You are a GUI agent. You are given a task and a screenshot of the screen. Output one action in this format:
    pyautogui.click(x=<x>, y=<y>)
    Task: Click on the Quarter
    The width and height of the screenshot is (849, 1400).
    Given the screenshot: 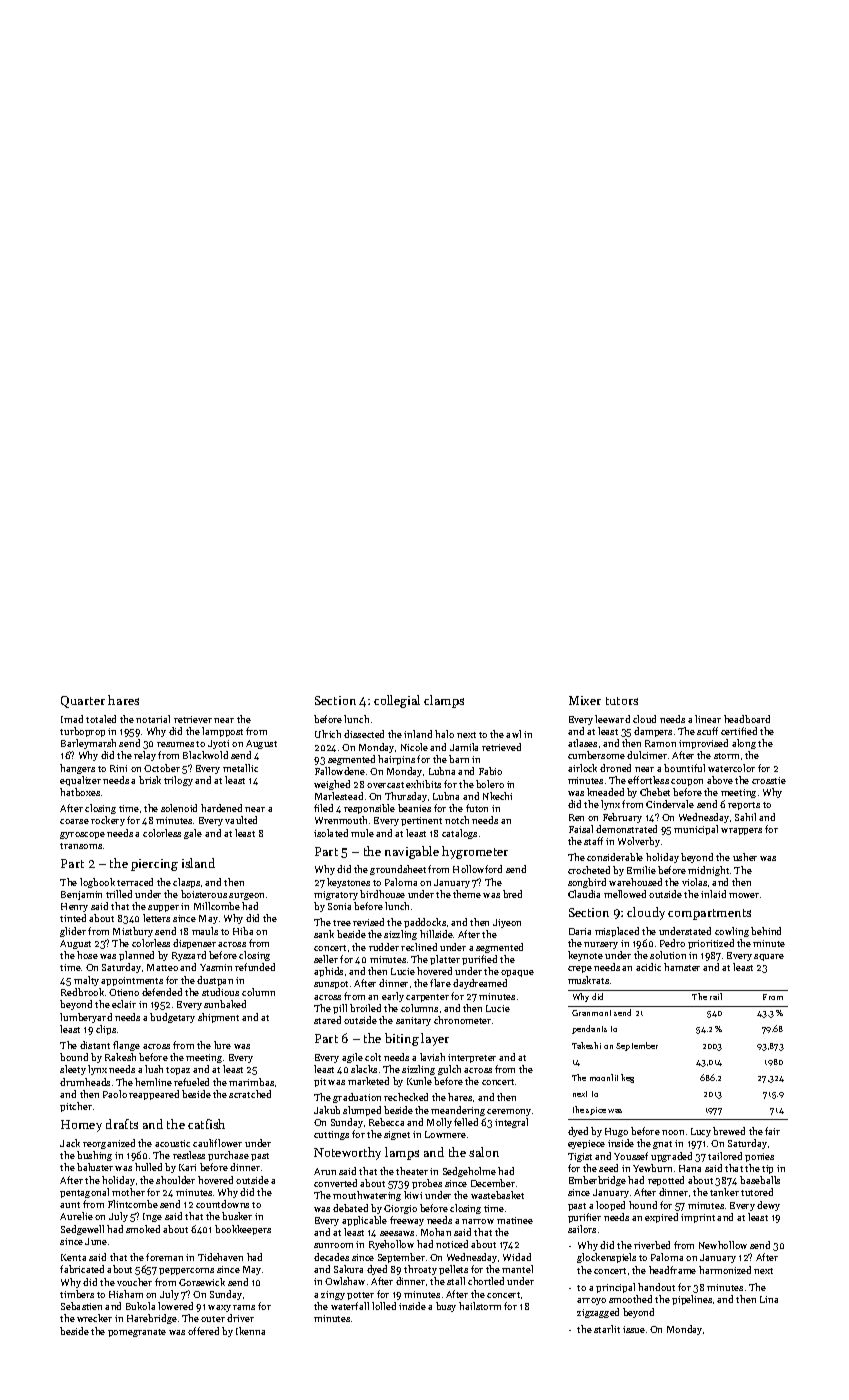 What is the action you would take?
    pyautogui.click(x=83, y=702)
